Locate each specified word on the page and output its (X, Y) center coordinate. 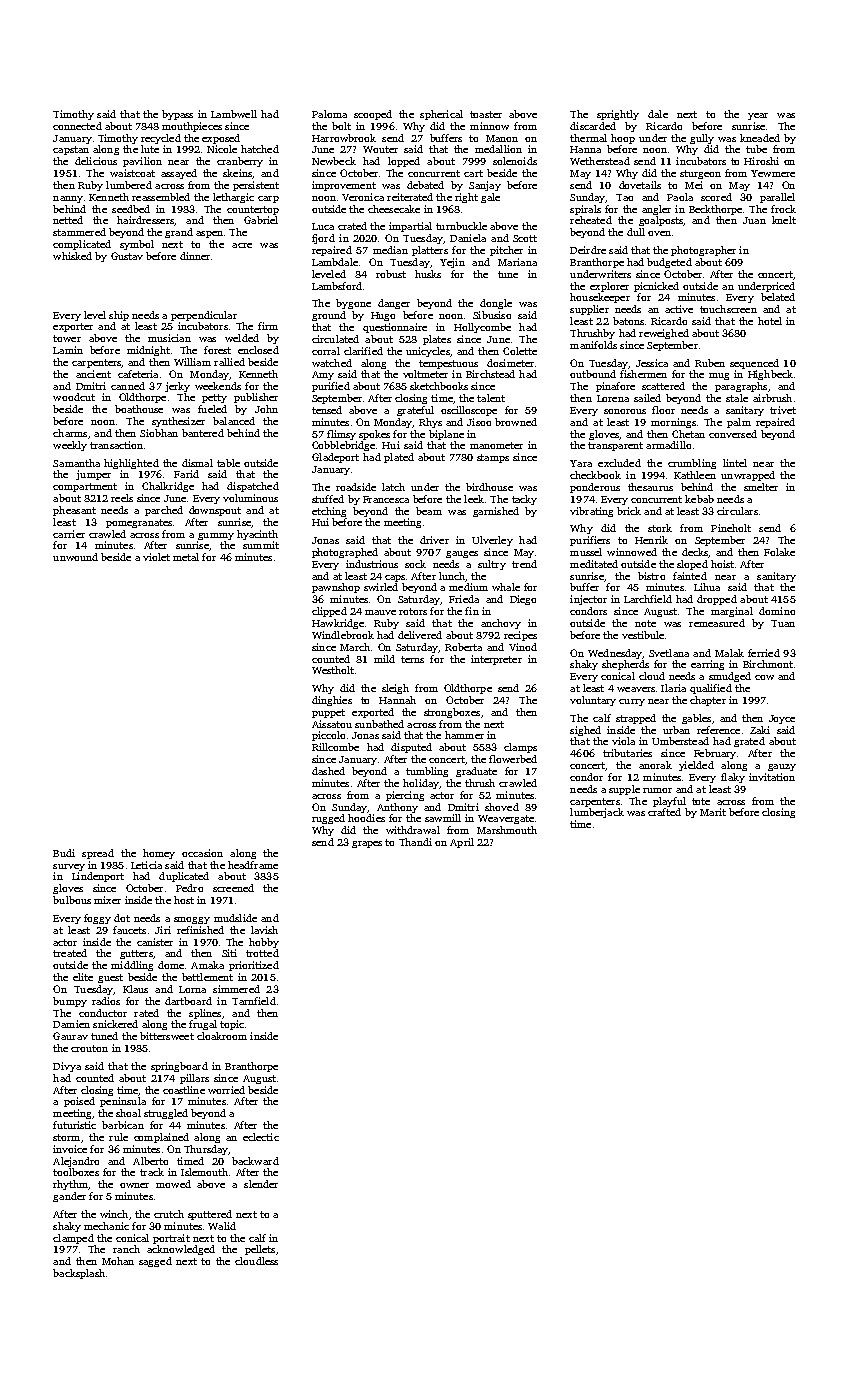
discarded (593, 126)
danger (394, 304)
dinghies (332, 701)
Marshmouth (507, 830)
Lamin (68, 350)
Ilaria (673, 688)
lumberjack (597, 813)
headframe (253, 865)
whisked (72, 256)
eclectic (261, 1137)
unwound (75, 557)
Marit (713, 812)
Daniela (468, 238)
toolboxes (76, 1172)
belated (778, 297)
